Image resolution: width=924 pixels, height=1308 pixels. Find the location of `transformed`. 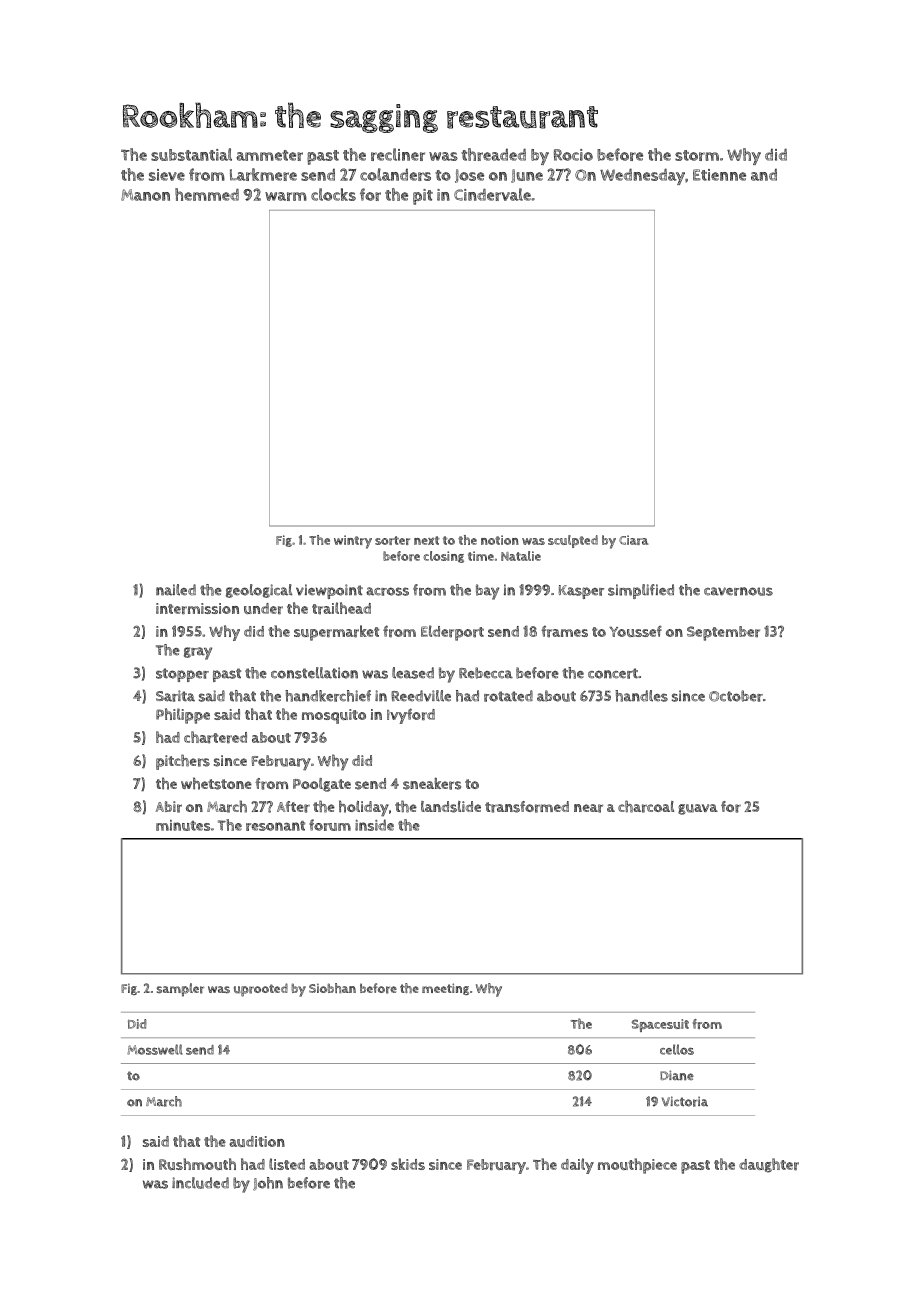

transformed is located at coordinates (527, 807).
